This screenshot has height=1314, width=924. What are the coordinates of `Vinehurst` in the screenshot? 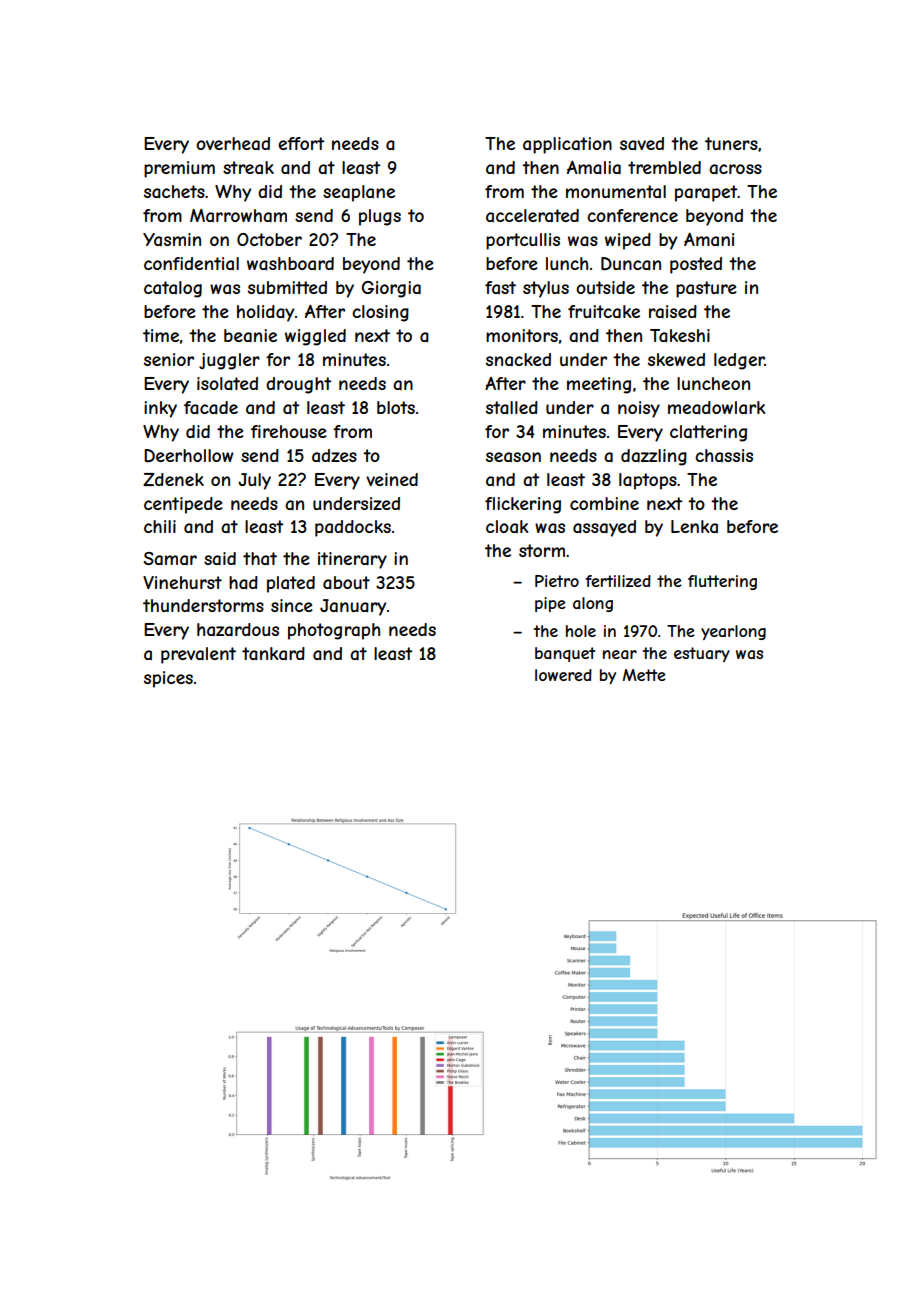 It's located at (182, 582).
